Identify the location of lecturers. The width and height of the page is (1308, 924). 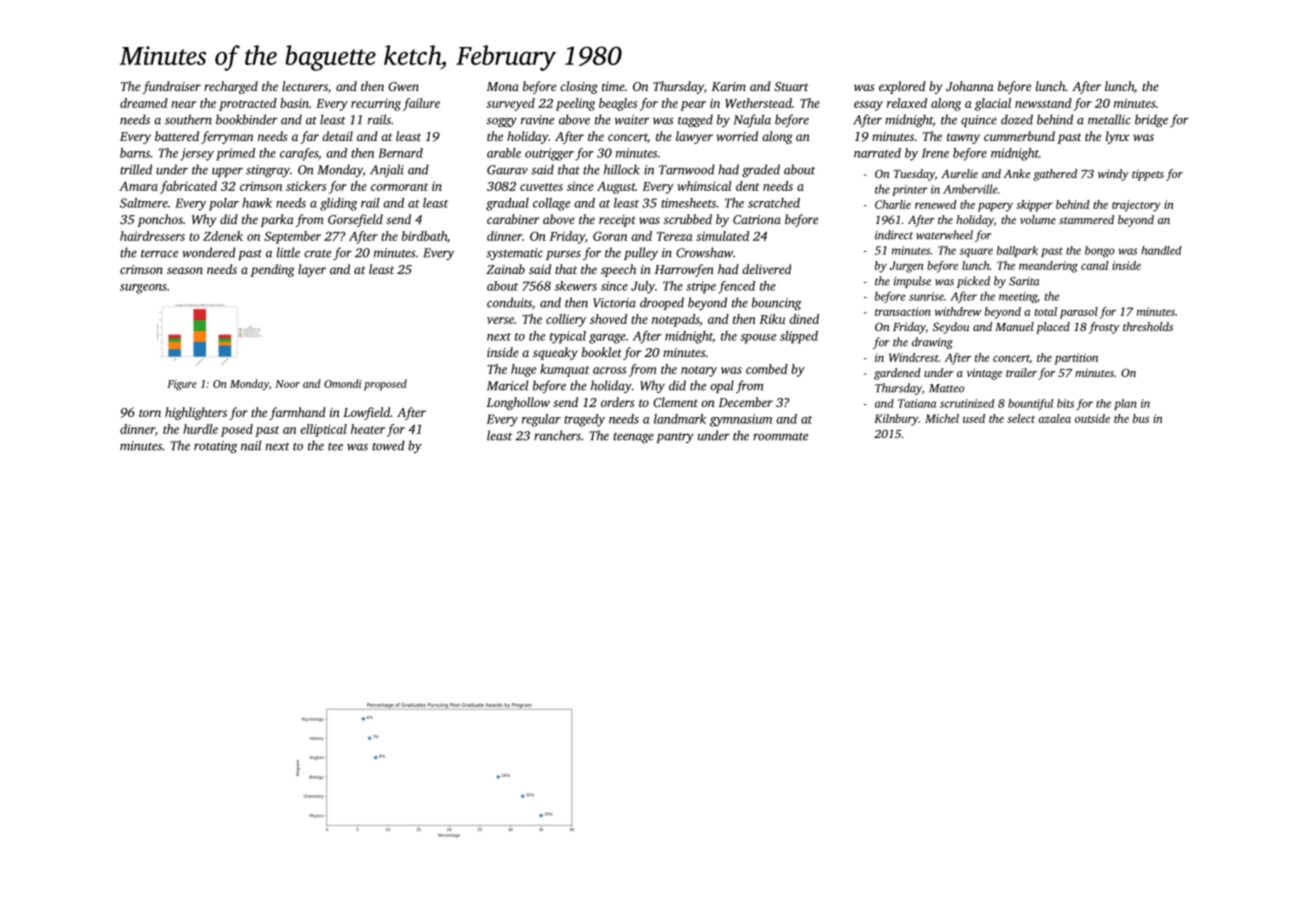
(305, 86).
